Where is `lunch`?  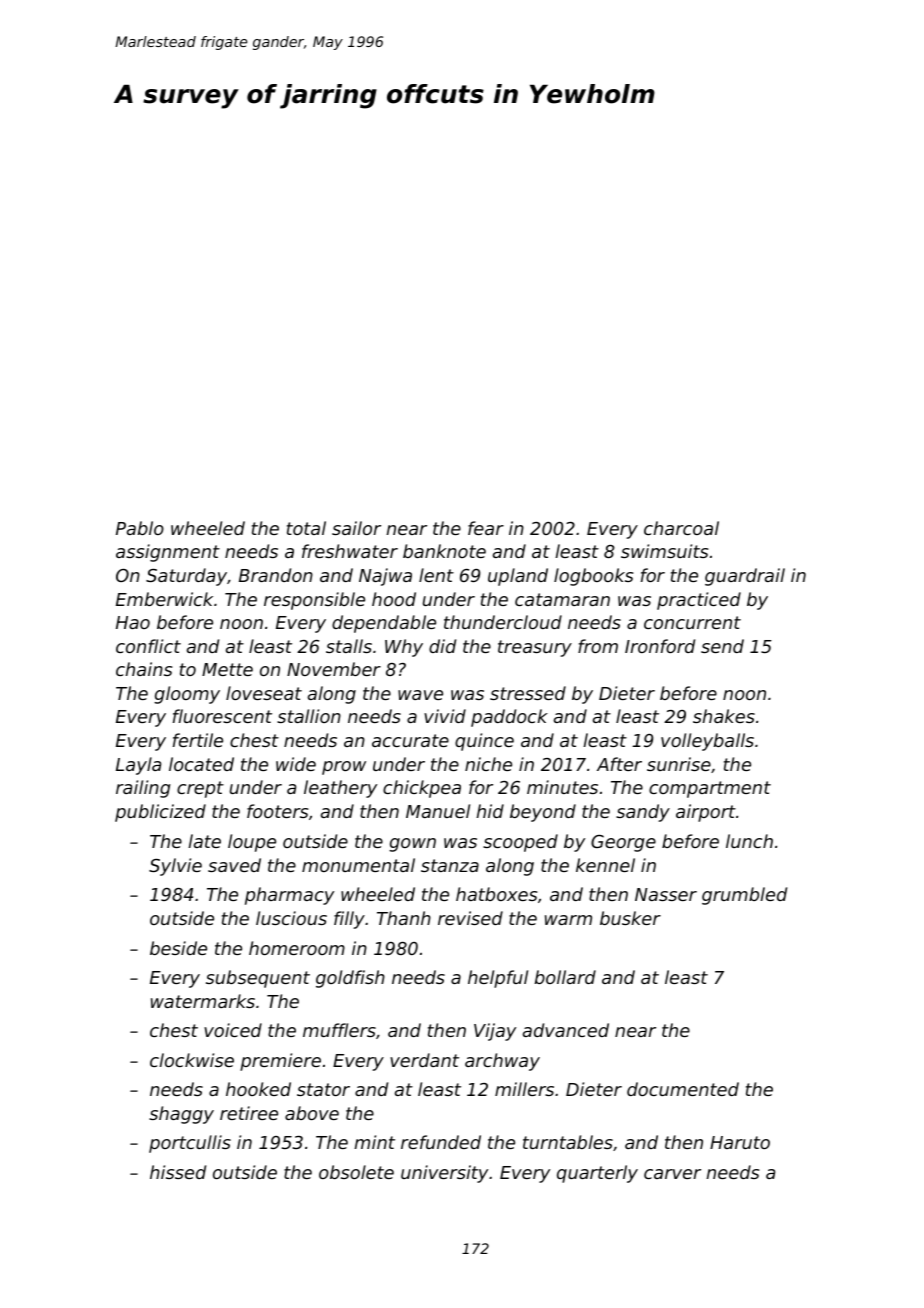
lunch is located at coordinates (749, 841).
